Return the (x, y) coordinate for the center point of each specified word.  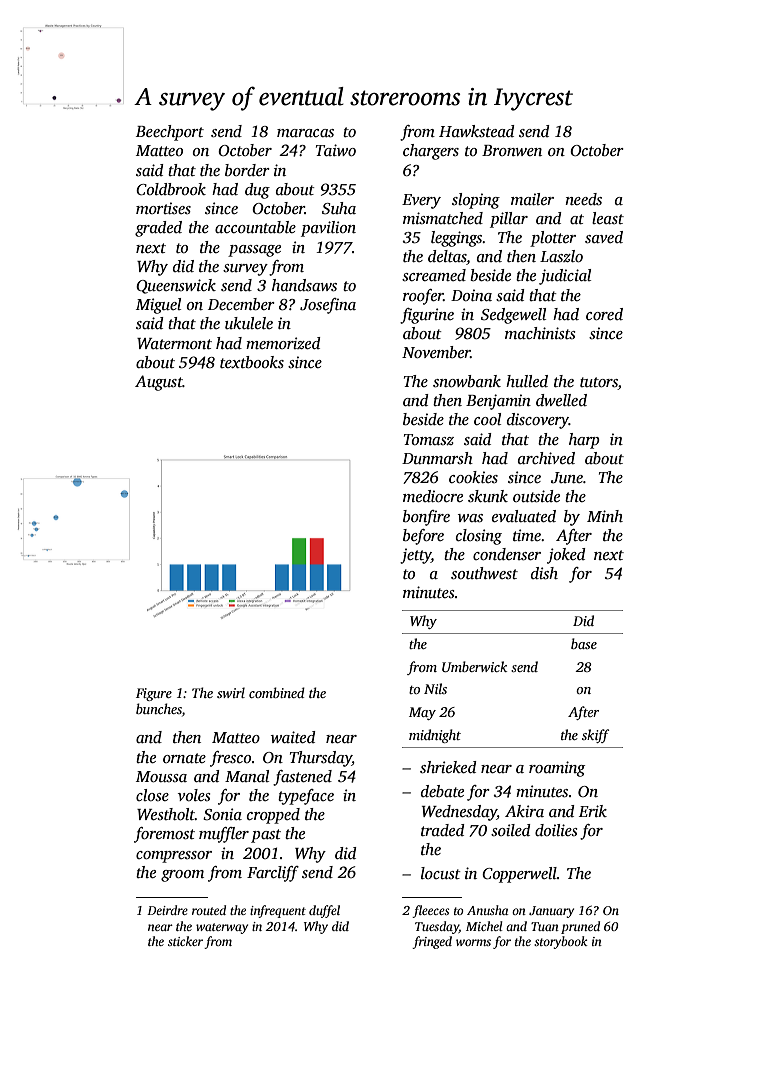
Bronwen (512, 150)
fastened (302, 778)
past (266, 836)
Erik (593, 811)
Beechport (170, 133)
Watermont (174, 343)
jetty (415, 556)
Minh (605, 516)
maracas (305, 133)
